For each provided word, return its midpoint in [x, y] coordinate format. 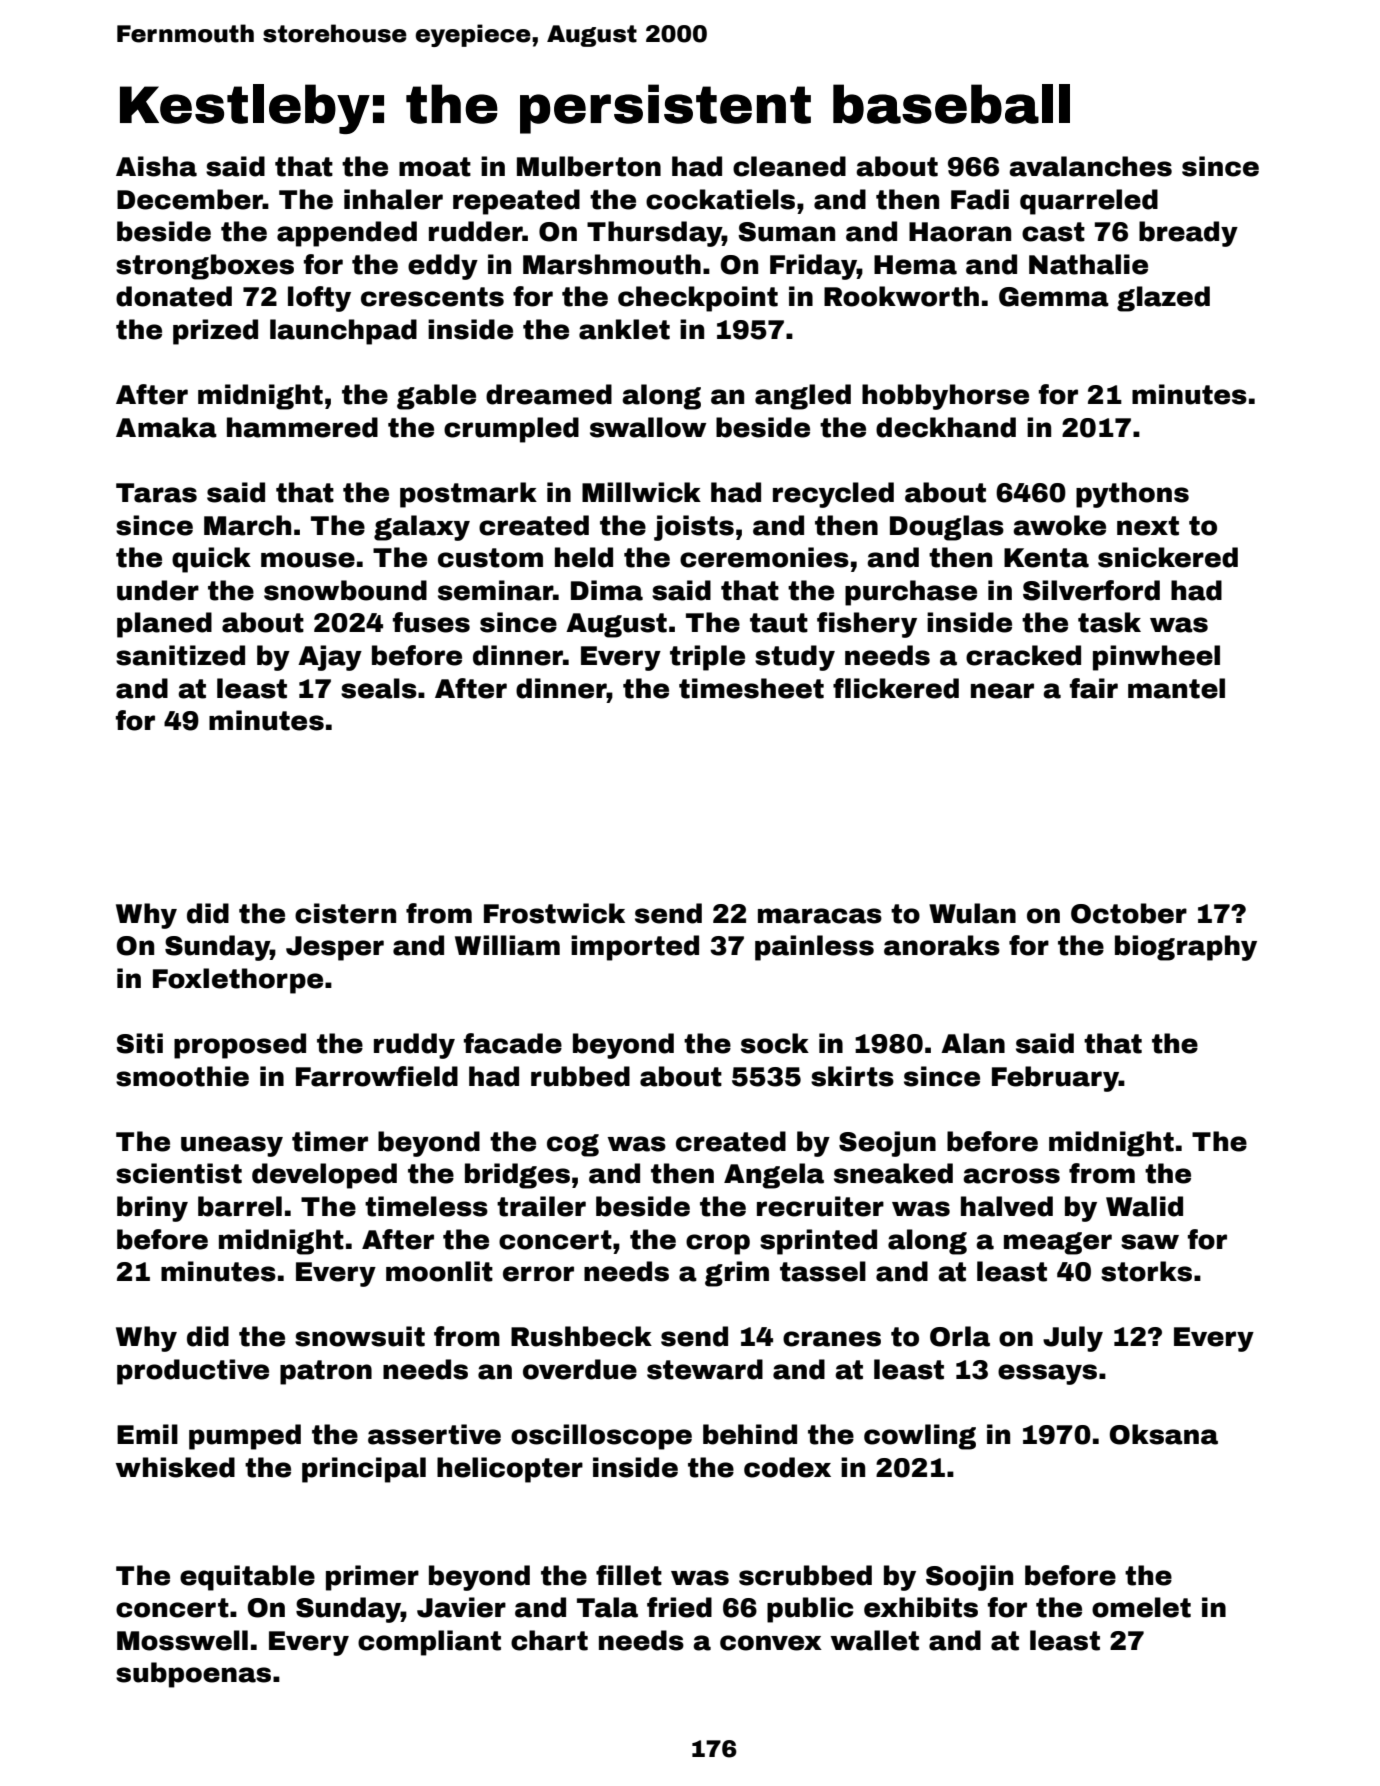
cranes [832, 1339]
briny [152, 1209]
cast [1053, 232]
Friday [813, 267]
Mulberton [589, 166]
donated [174, 296]
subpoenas [193, 1675]
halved [1007, 1206]
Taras [156, 493]
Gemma [1054, 297]
